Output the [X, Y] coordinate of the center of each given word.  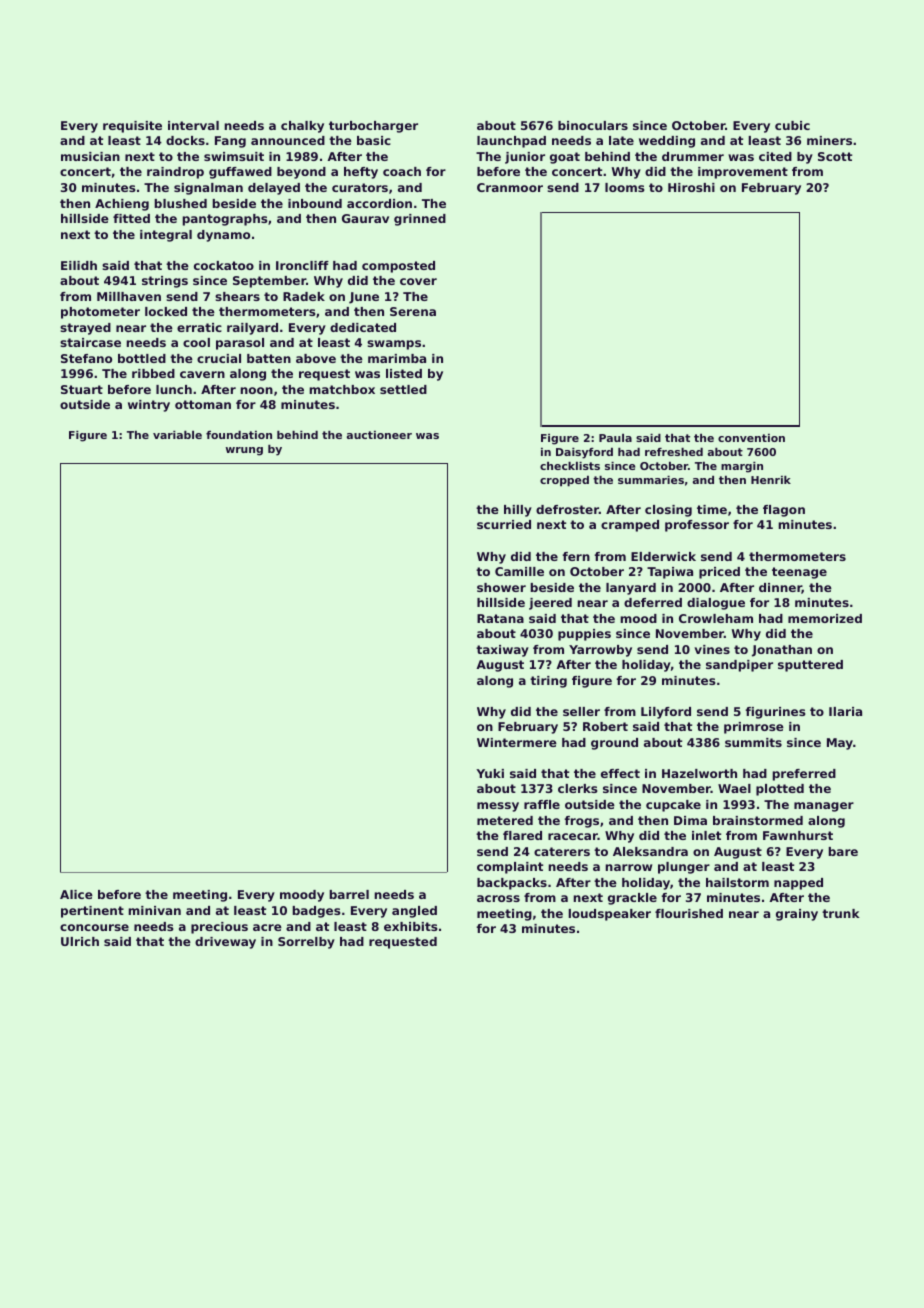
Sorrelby [306, 943]
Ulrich [80, 941]
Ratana [500, 618]
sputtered [810, 666]
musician [90, 156]
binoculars [593, 125]
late [621, 140]
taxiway [502, 651]
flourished [689, 913]
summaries [651, 480]
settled [403, 389]
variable [177, 435]
